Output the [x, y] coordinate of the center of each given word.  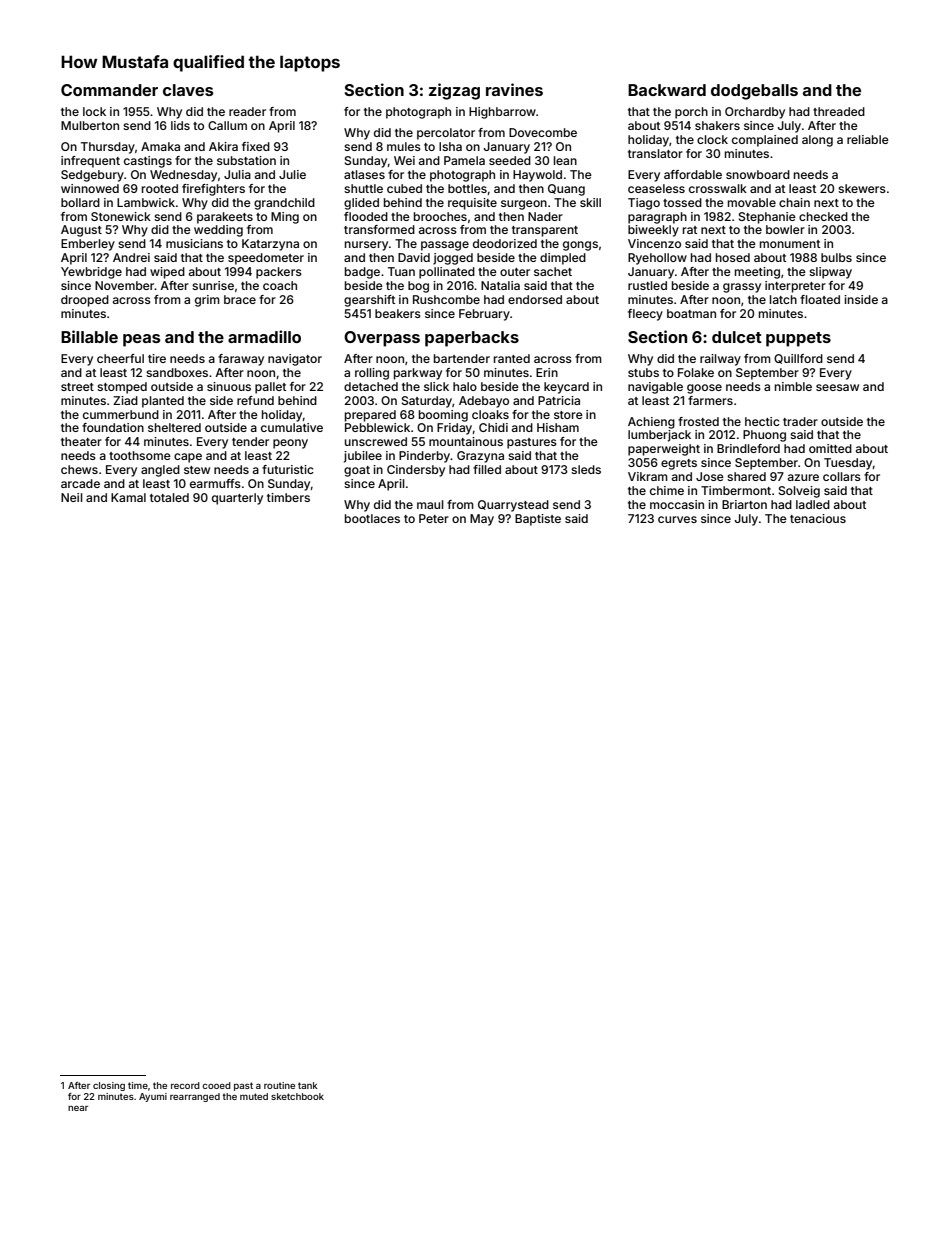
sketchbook [297, 1096]
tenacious [818, 518]
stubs [643, 372]
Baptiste [538, 520]
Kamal [128, 497]
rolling [372, 374]
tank [308, 1085]
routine [279, 1085]
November [125, 285]
